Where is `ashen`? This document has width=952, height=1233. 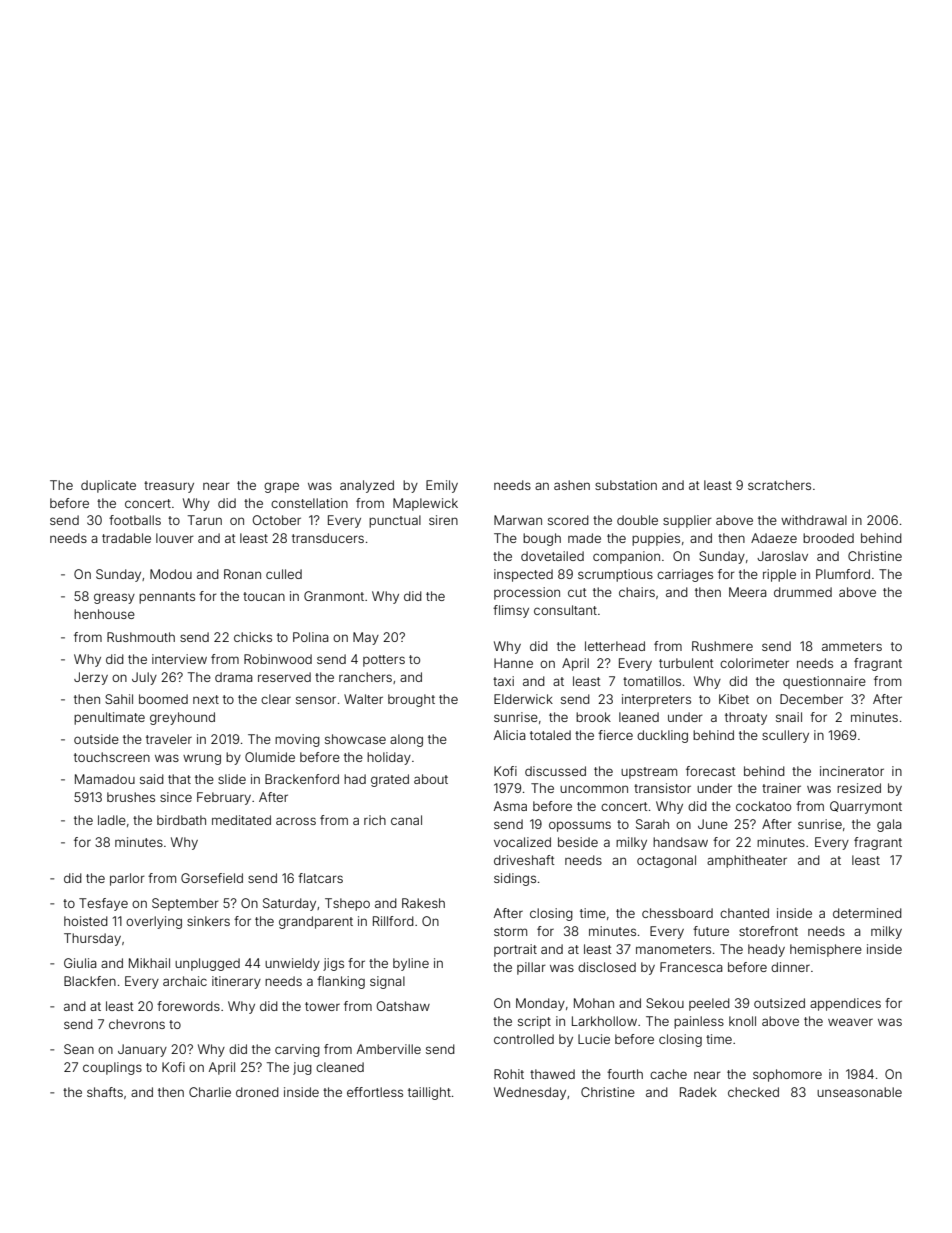 ashen is located at coordinates (572, 485).
